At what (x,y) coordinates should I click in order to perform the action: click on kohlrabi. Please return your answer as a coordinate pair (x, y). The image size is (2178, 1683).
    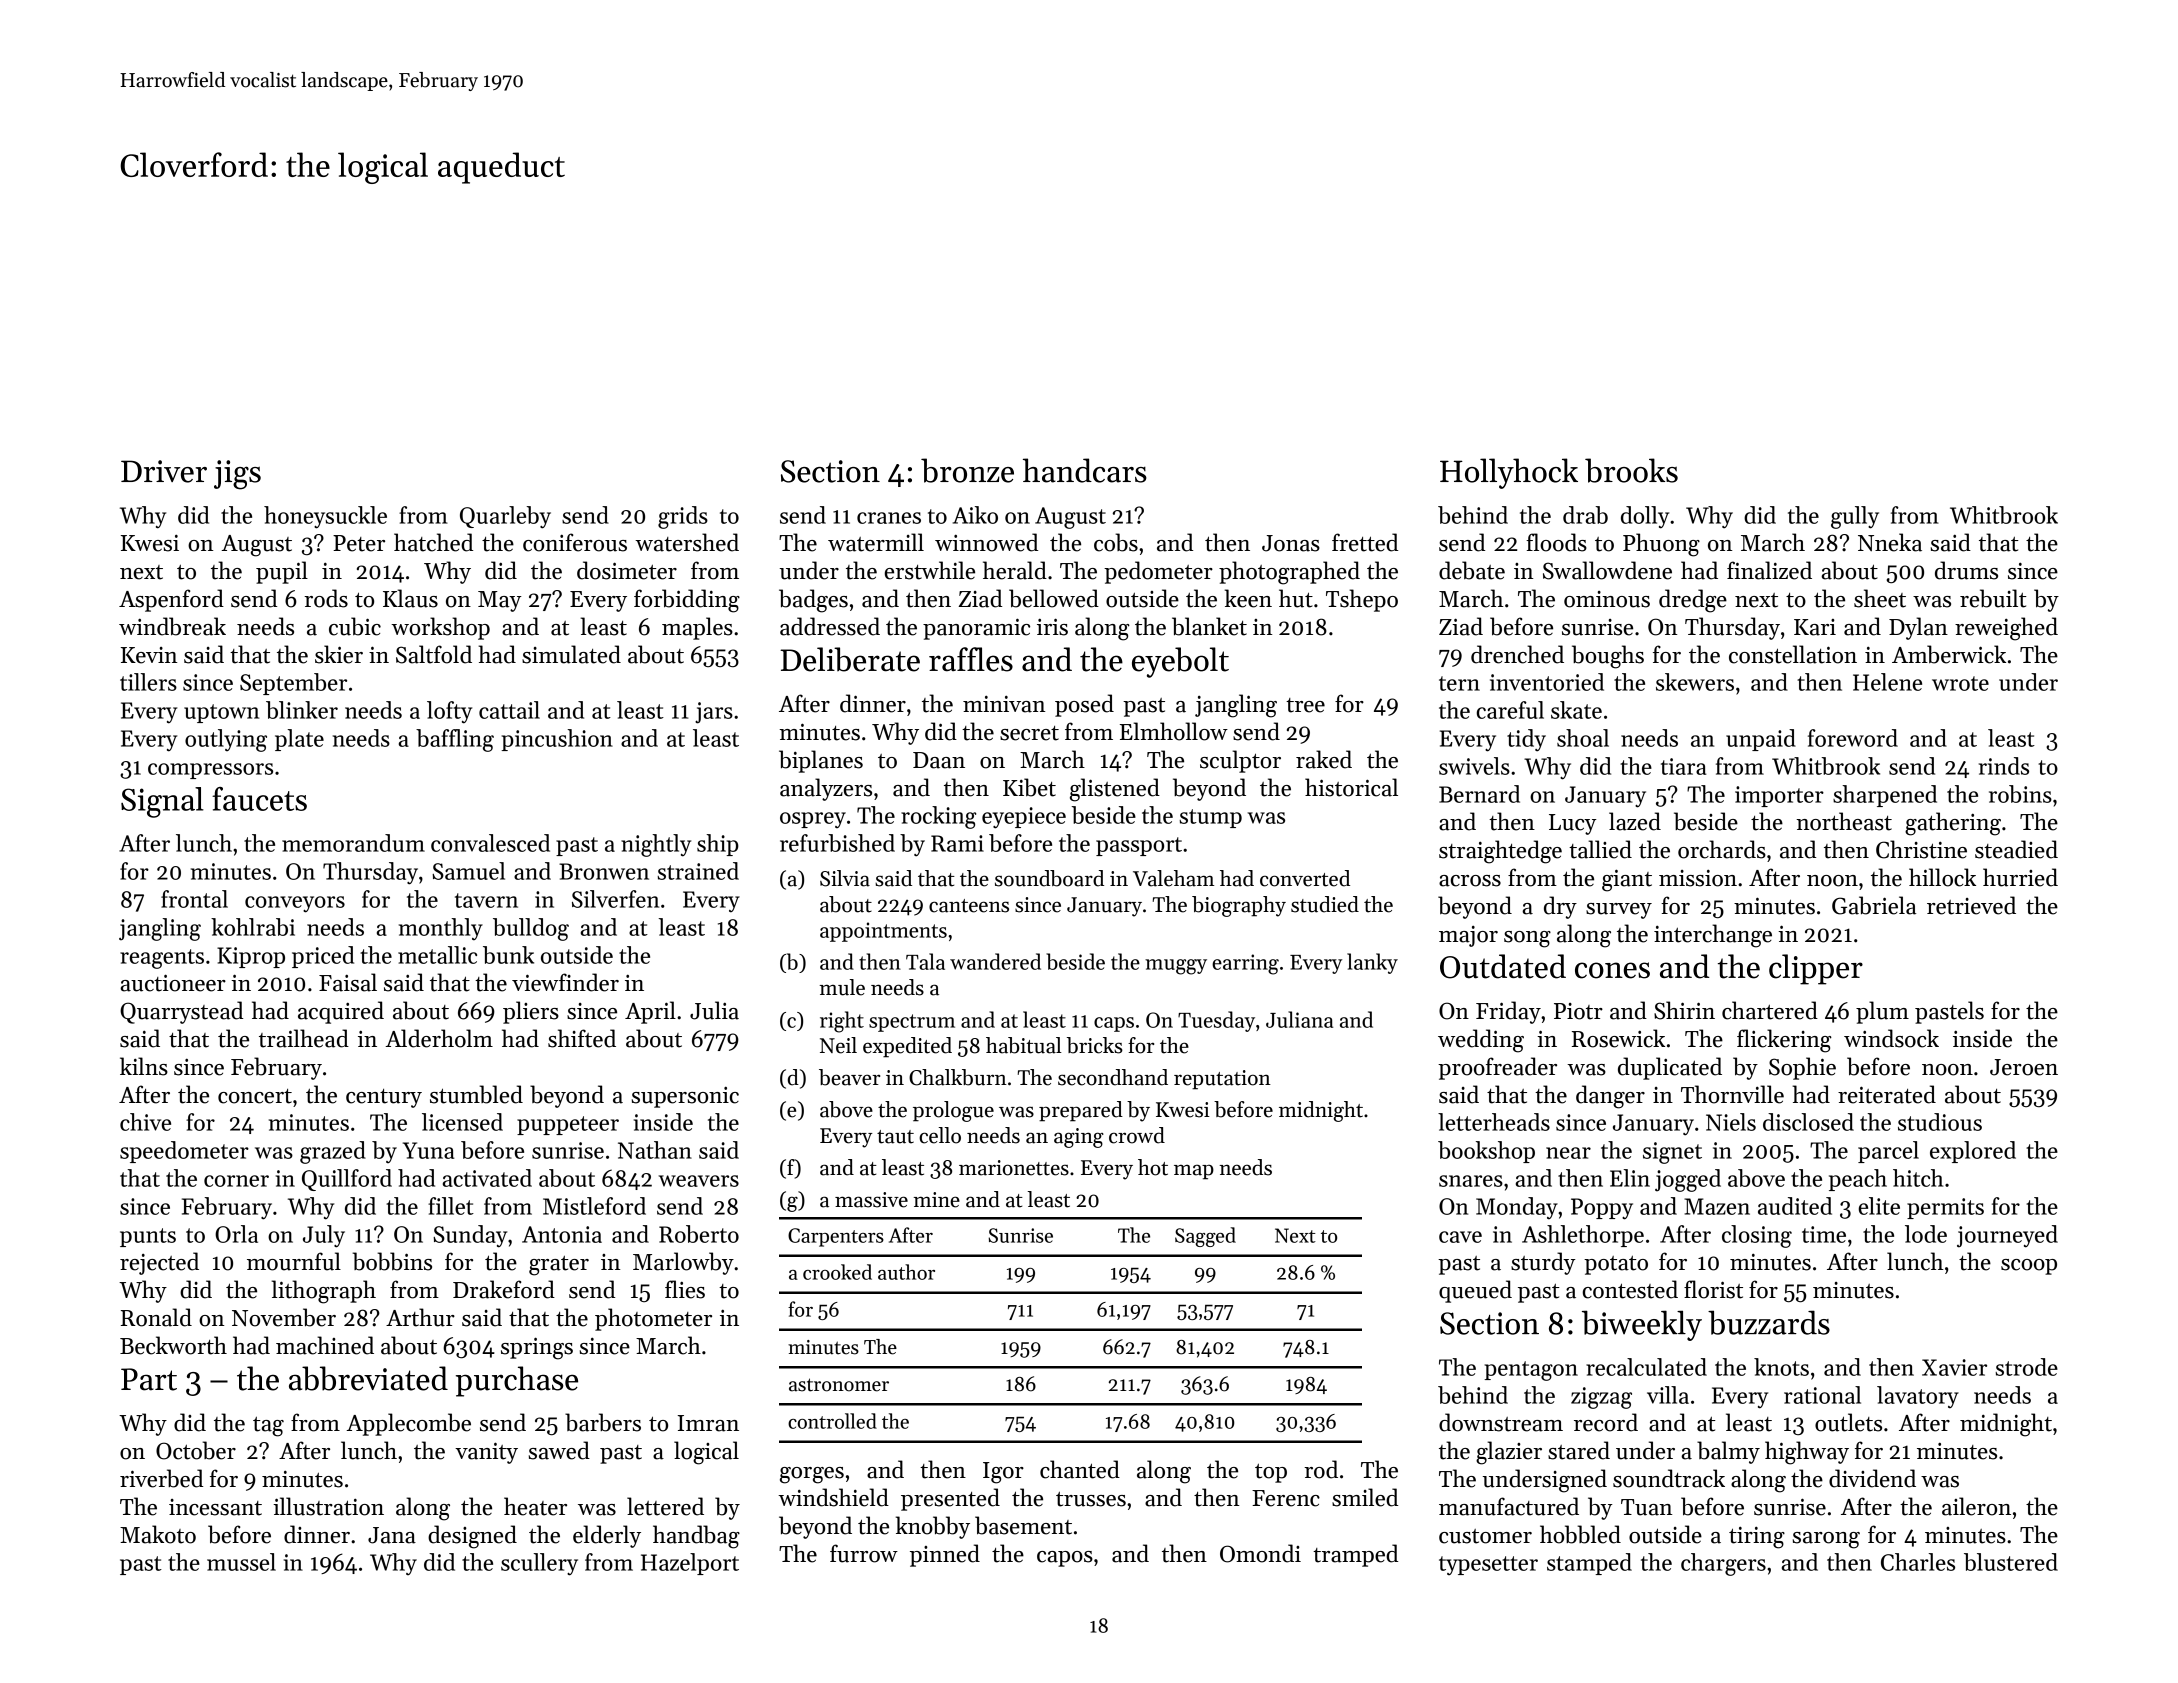
    Looking at the image, I should click on (253, 927).
